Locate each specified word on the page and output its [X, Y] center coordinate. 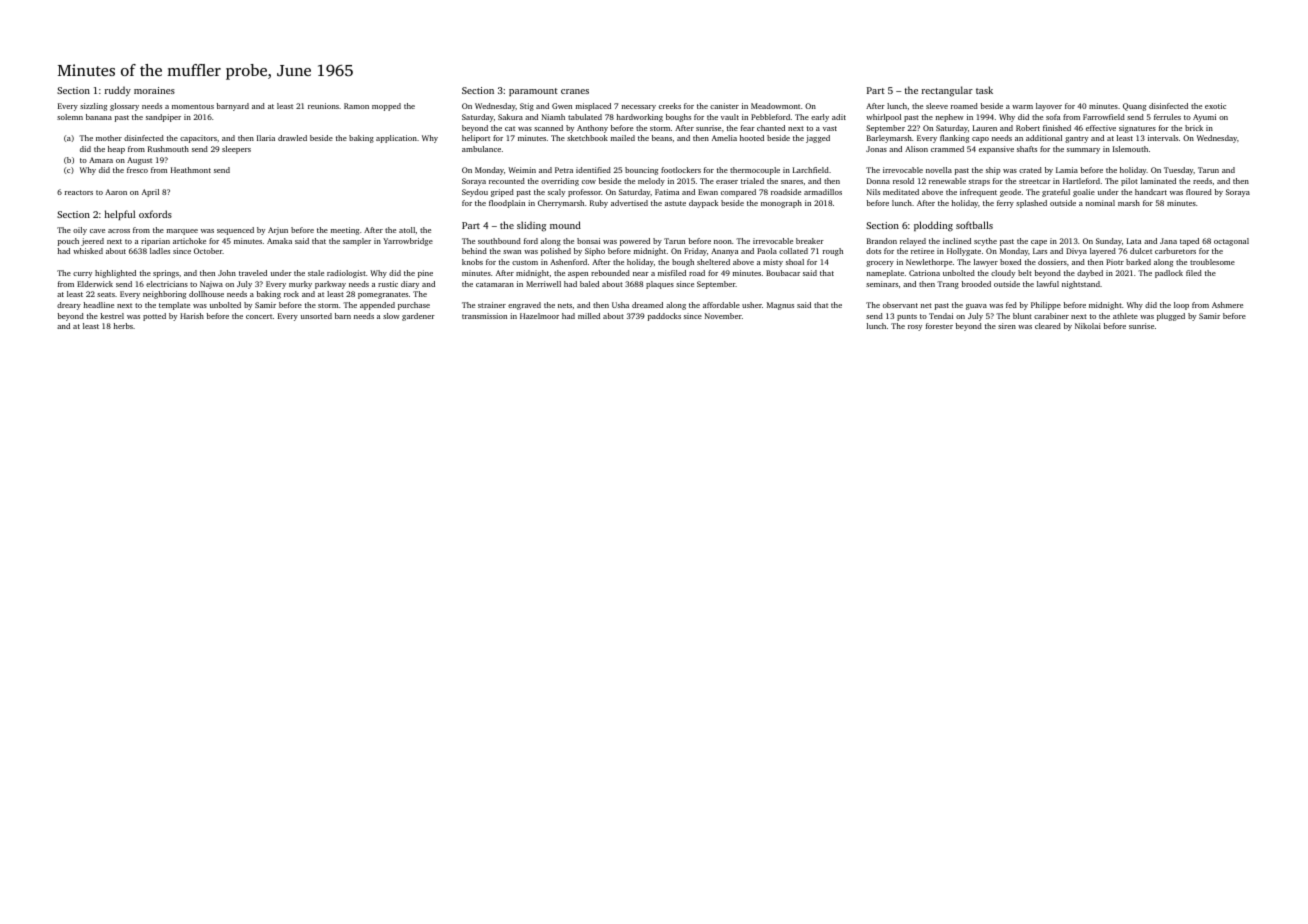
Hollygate [964, 252]
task [984, 90]
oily [80, 231]
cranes [575, 91]
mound [565, 225]
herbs [123, 326]
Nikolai [1088, 326]
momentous [193, 106]
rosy [915, 328]
